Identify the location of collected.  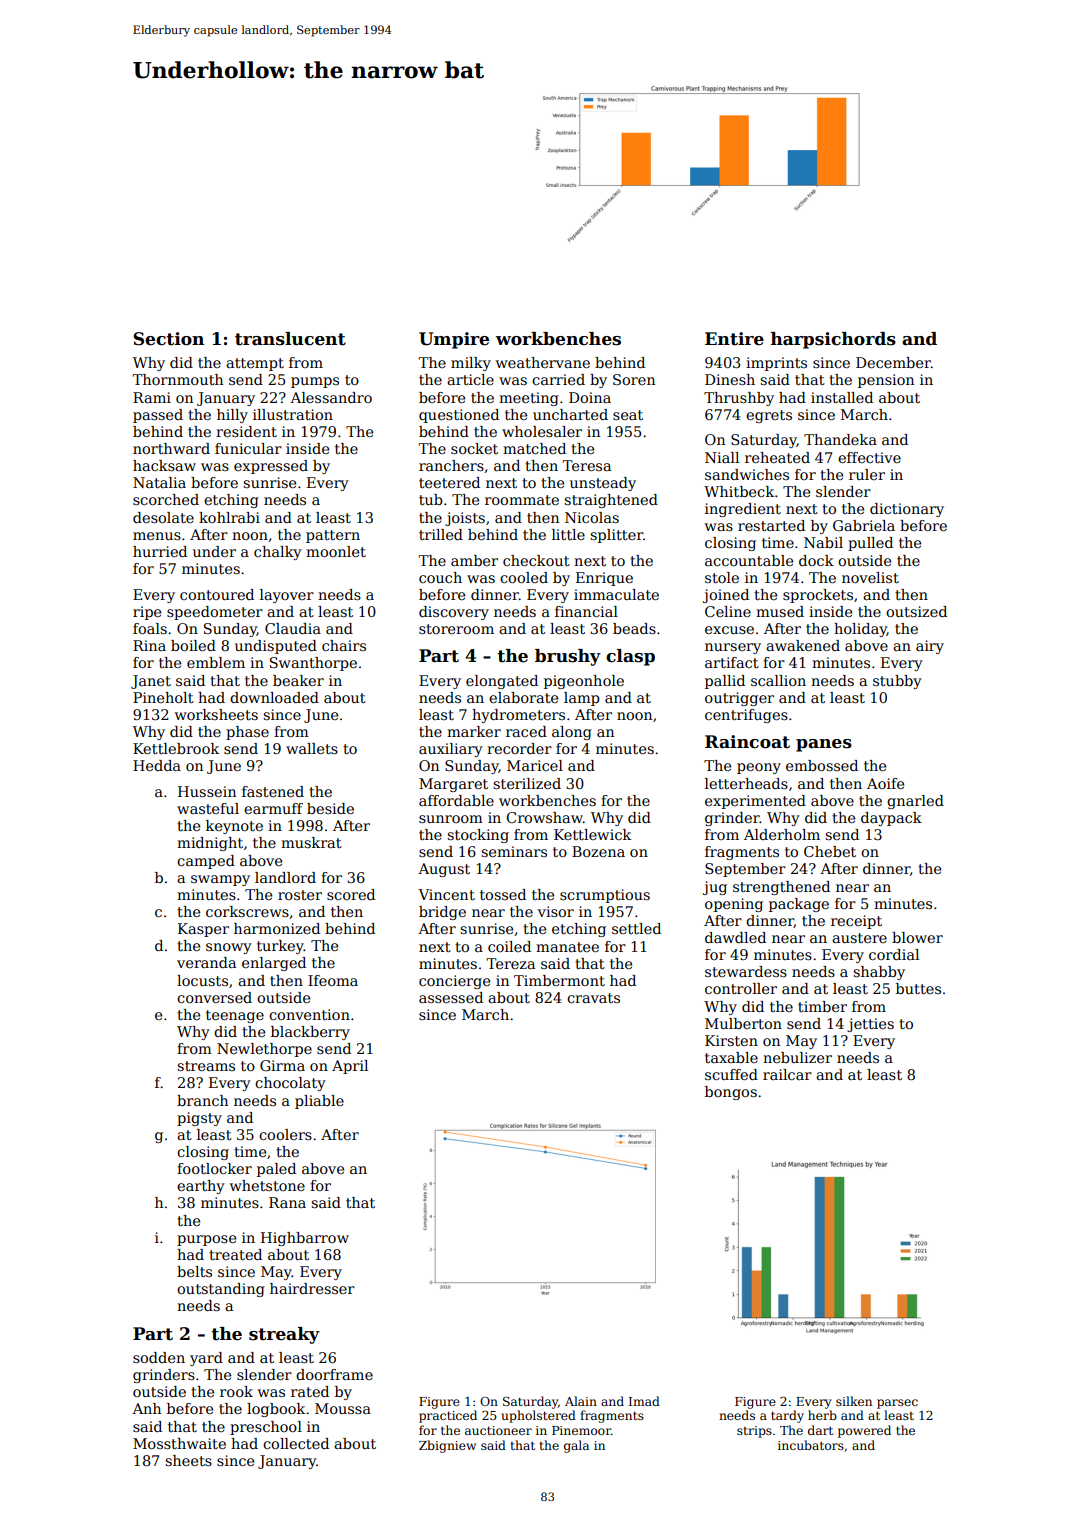
(296, 1443).
